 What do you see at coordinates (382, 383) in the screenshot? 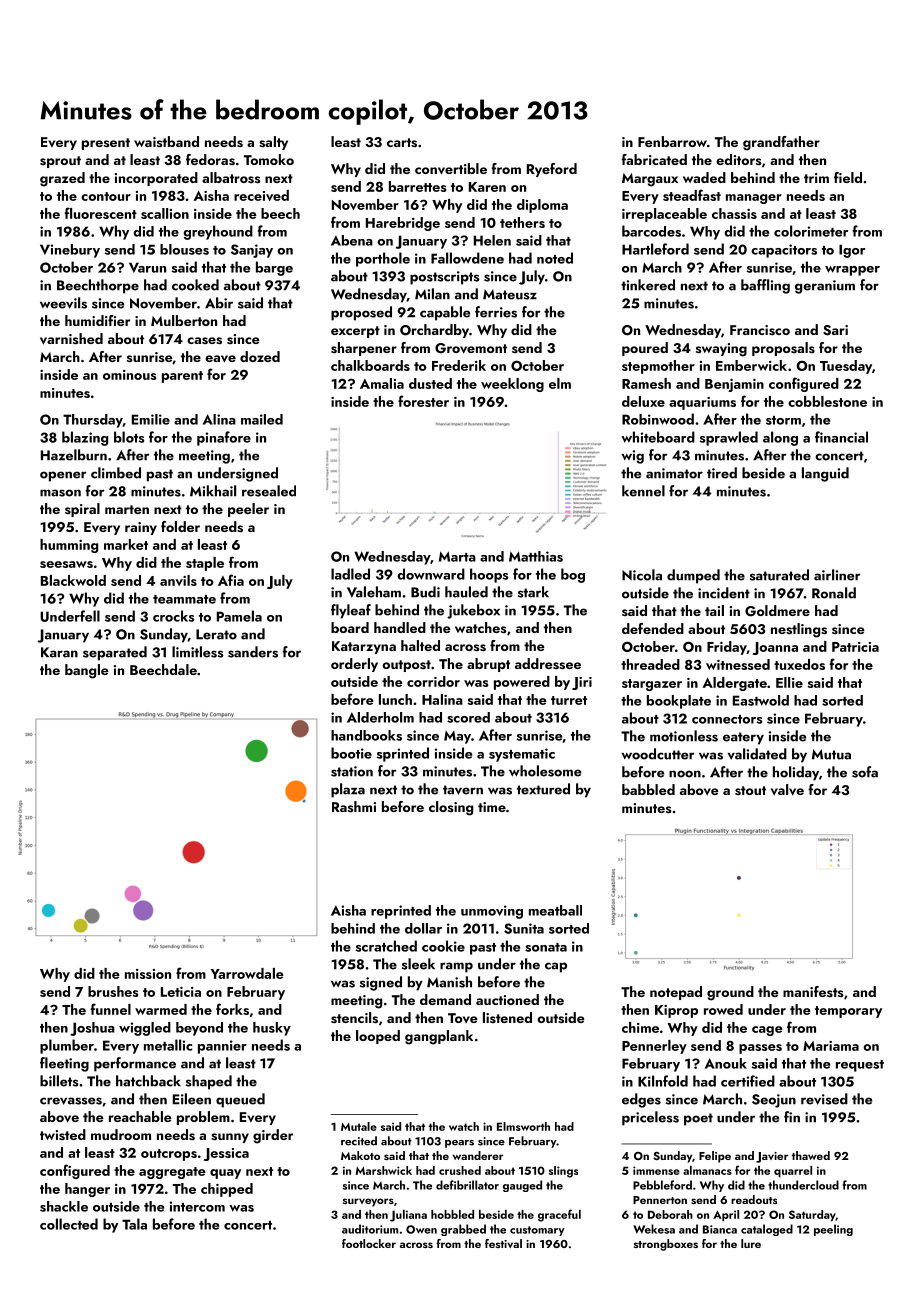
I see `Amalia` at bounding box center [382, 383].
